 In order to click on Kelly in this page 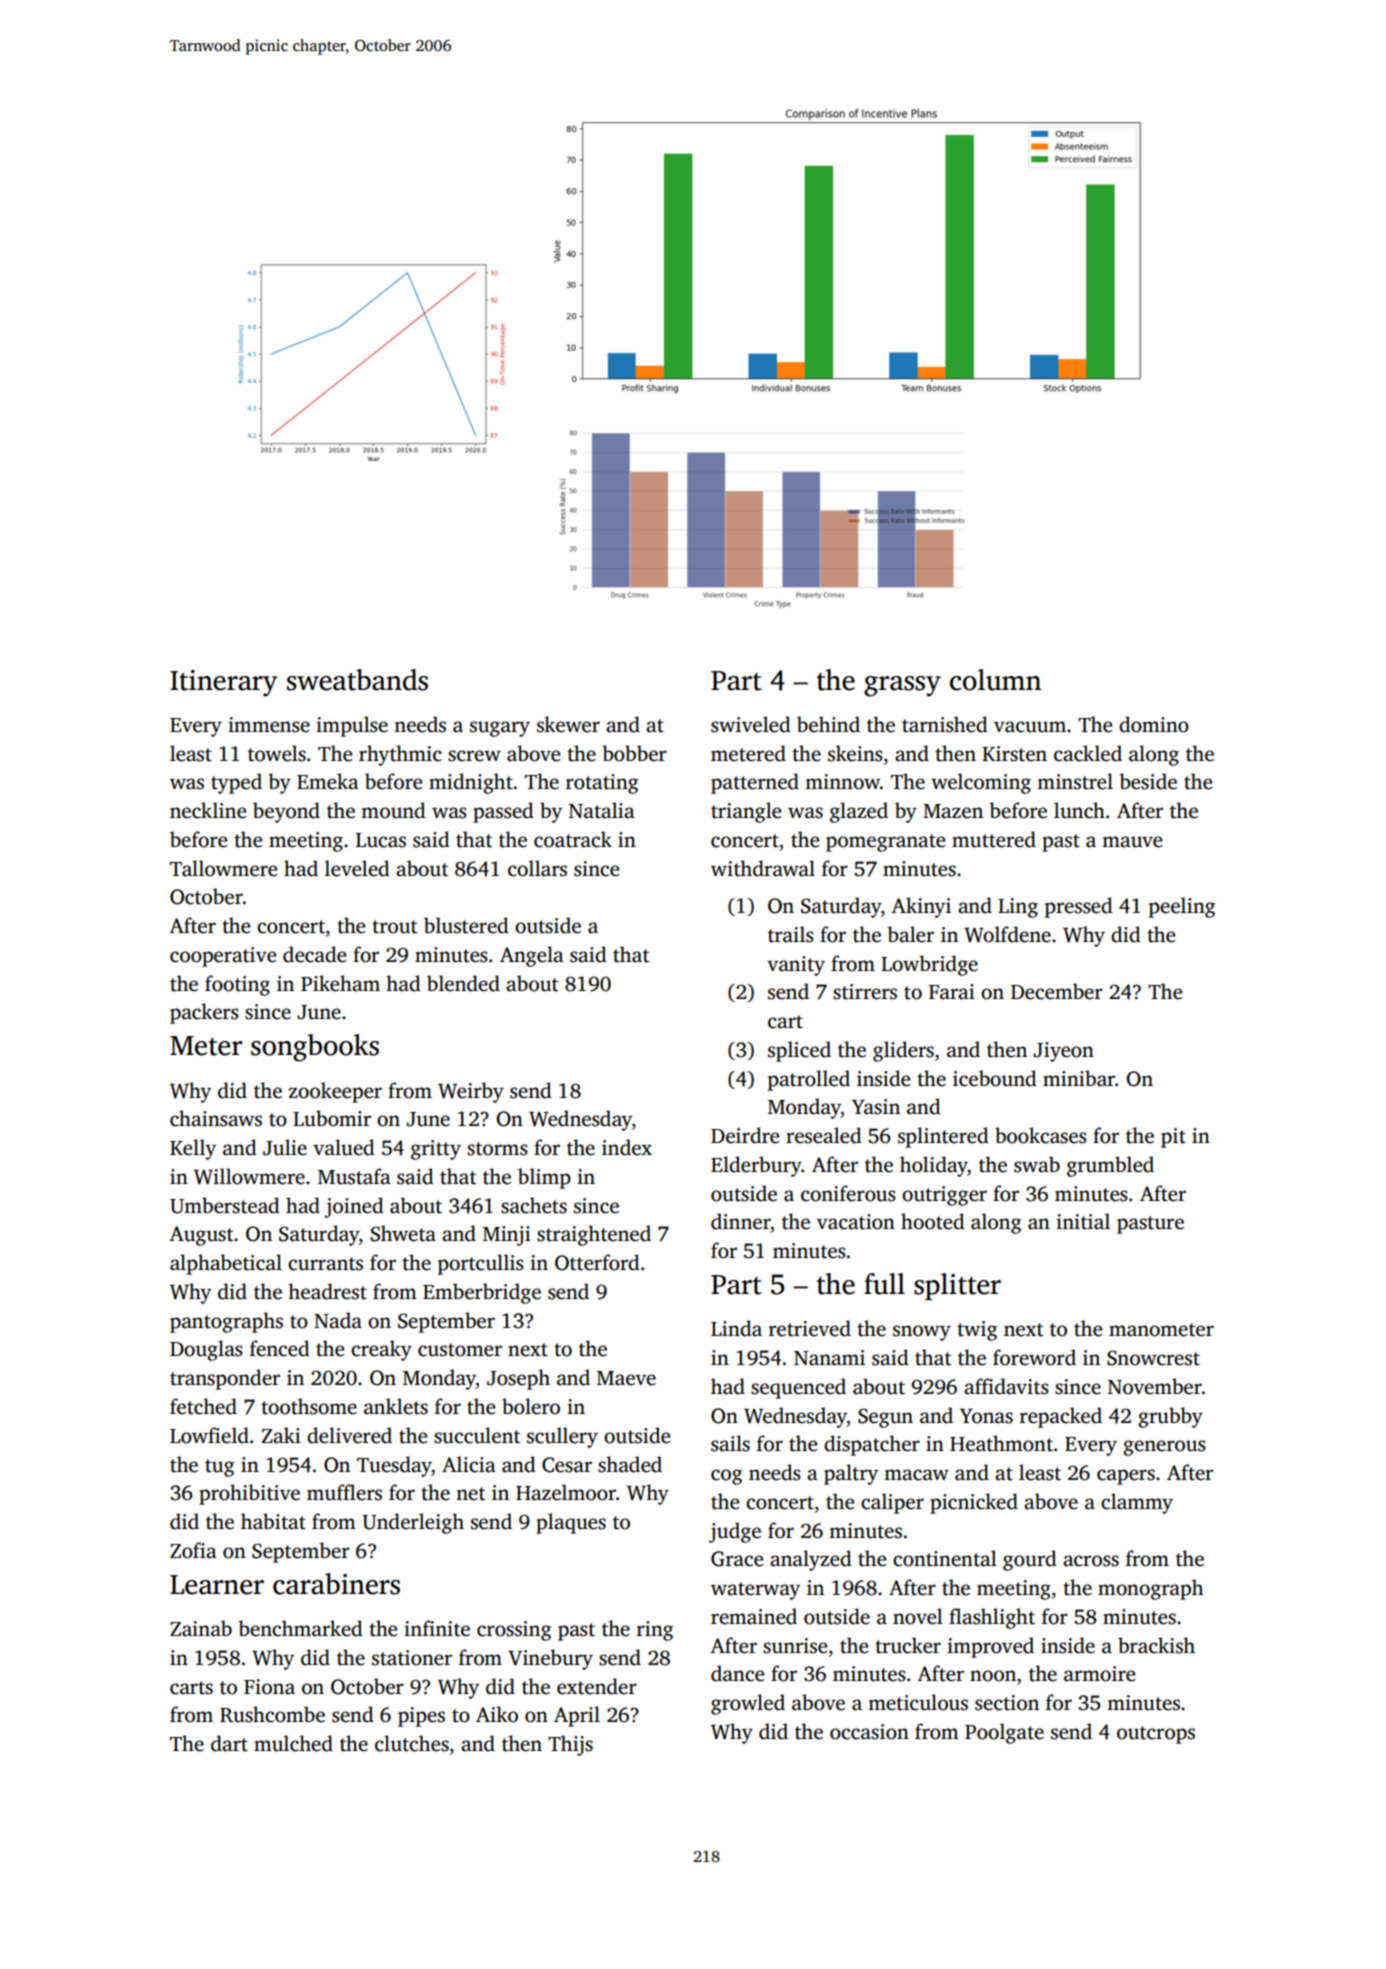, I will do `click(193, 1149)`.
